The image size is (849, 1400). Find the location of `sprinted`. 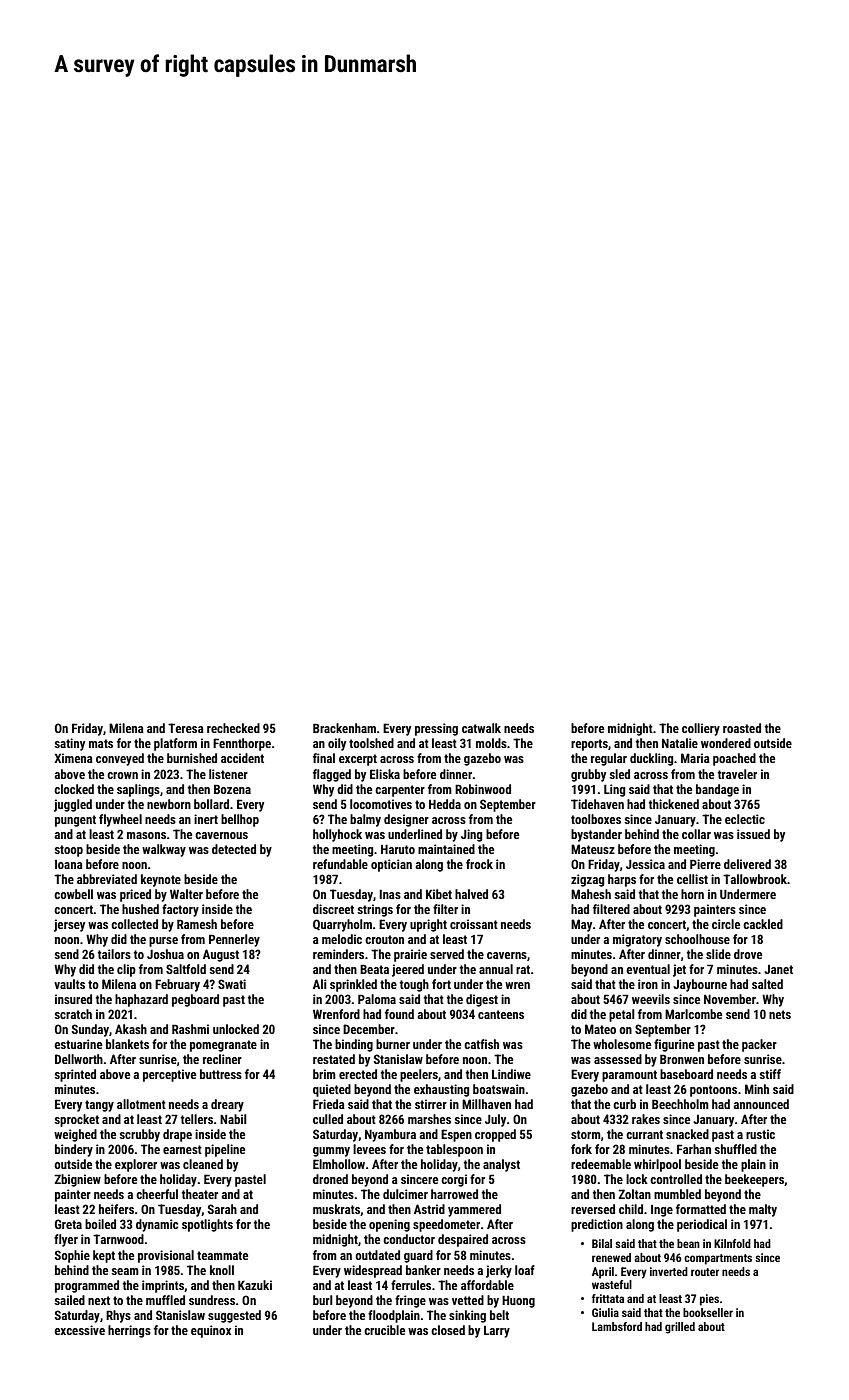

sprinted is located at coordinates (75, 1075).
